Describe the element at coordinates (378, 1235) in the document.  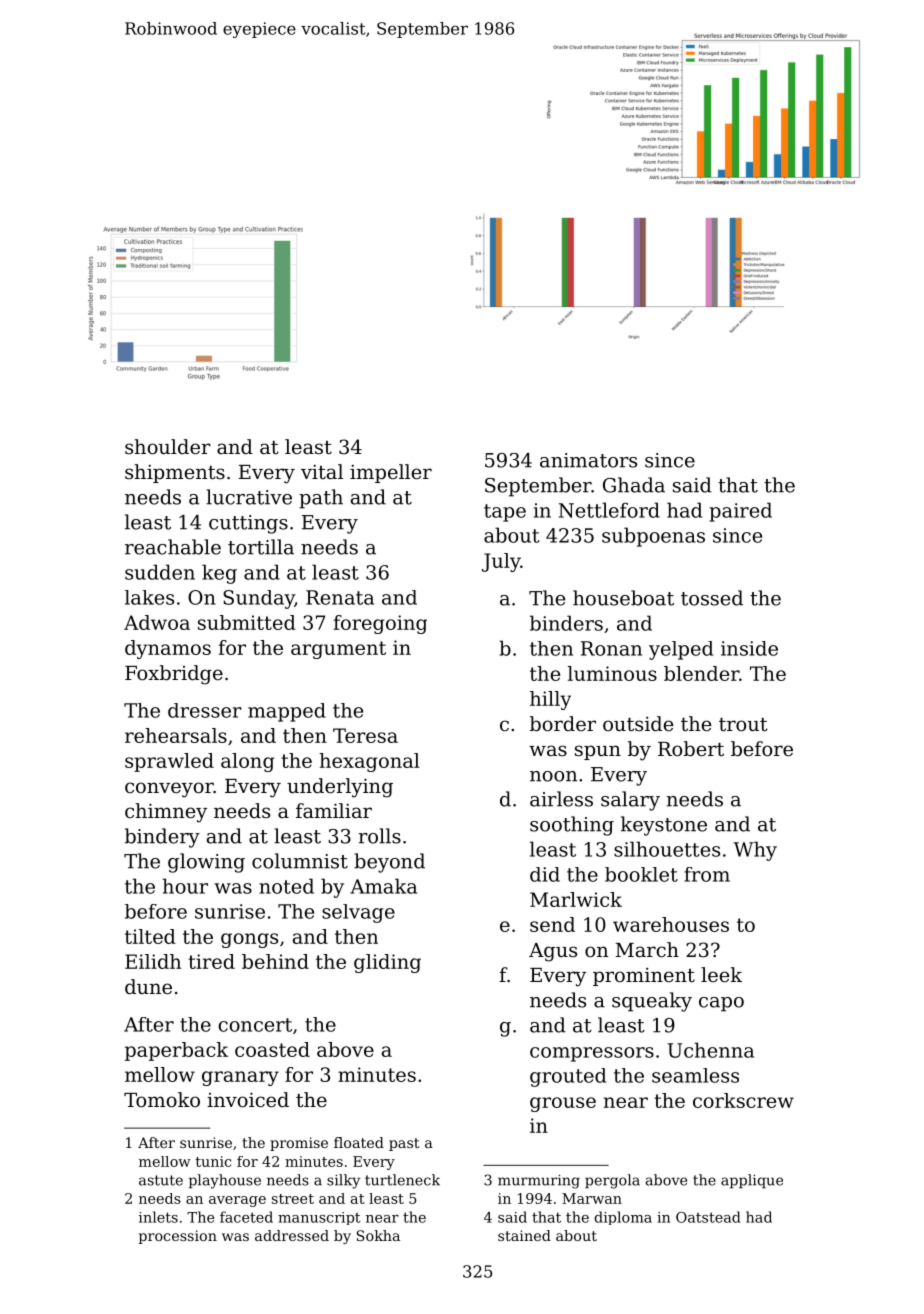
I see `Sokha` at that location.
